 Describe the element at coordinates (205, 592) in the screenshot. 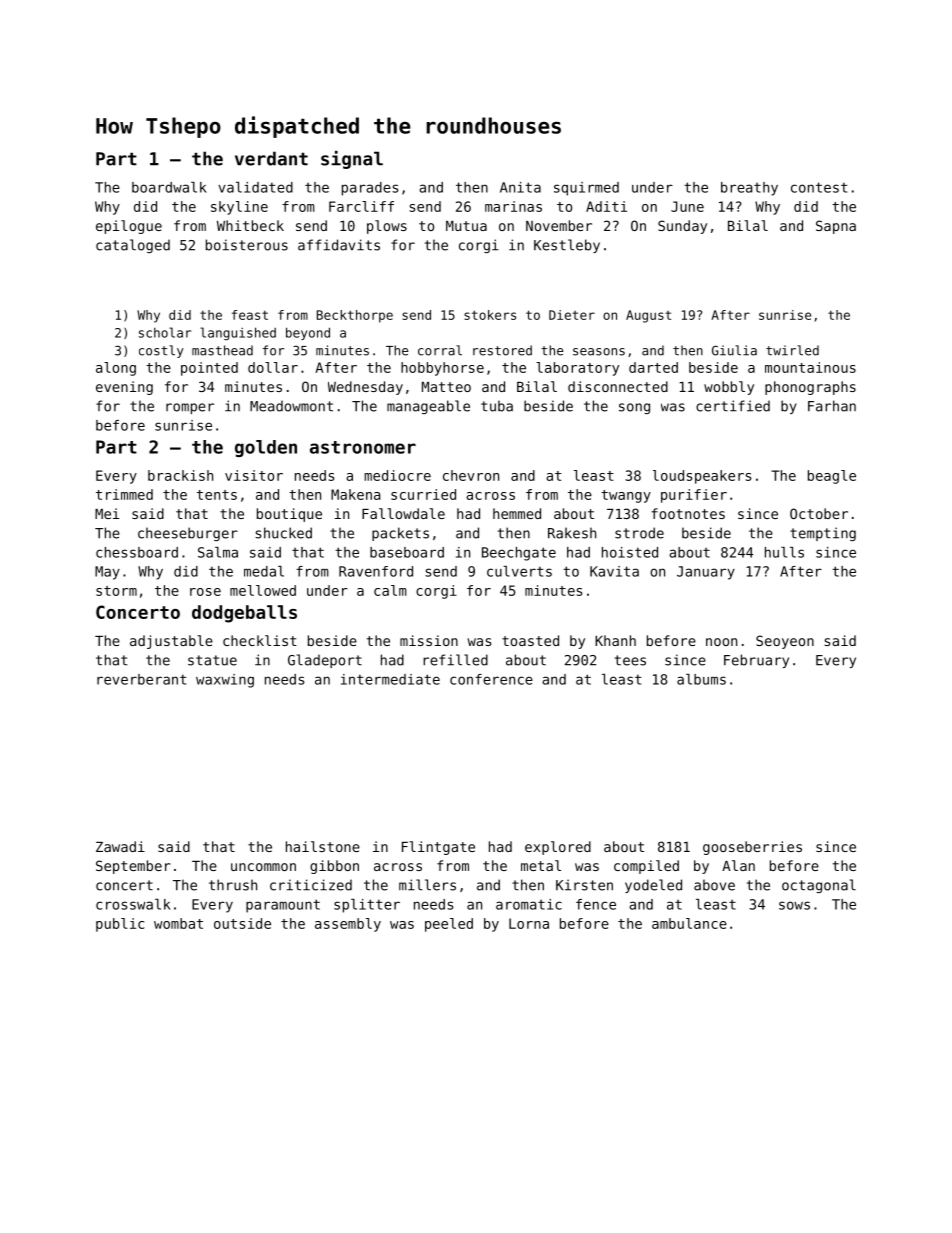

I see `rose` at that location.
